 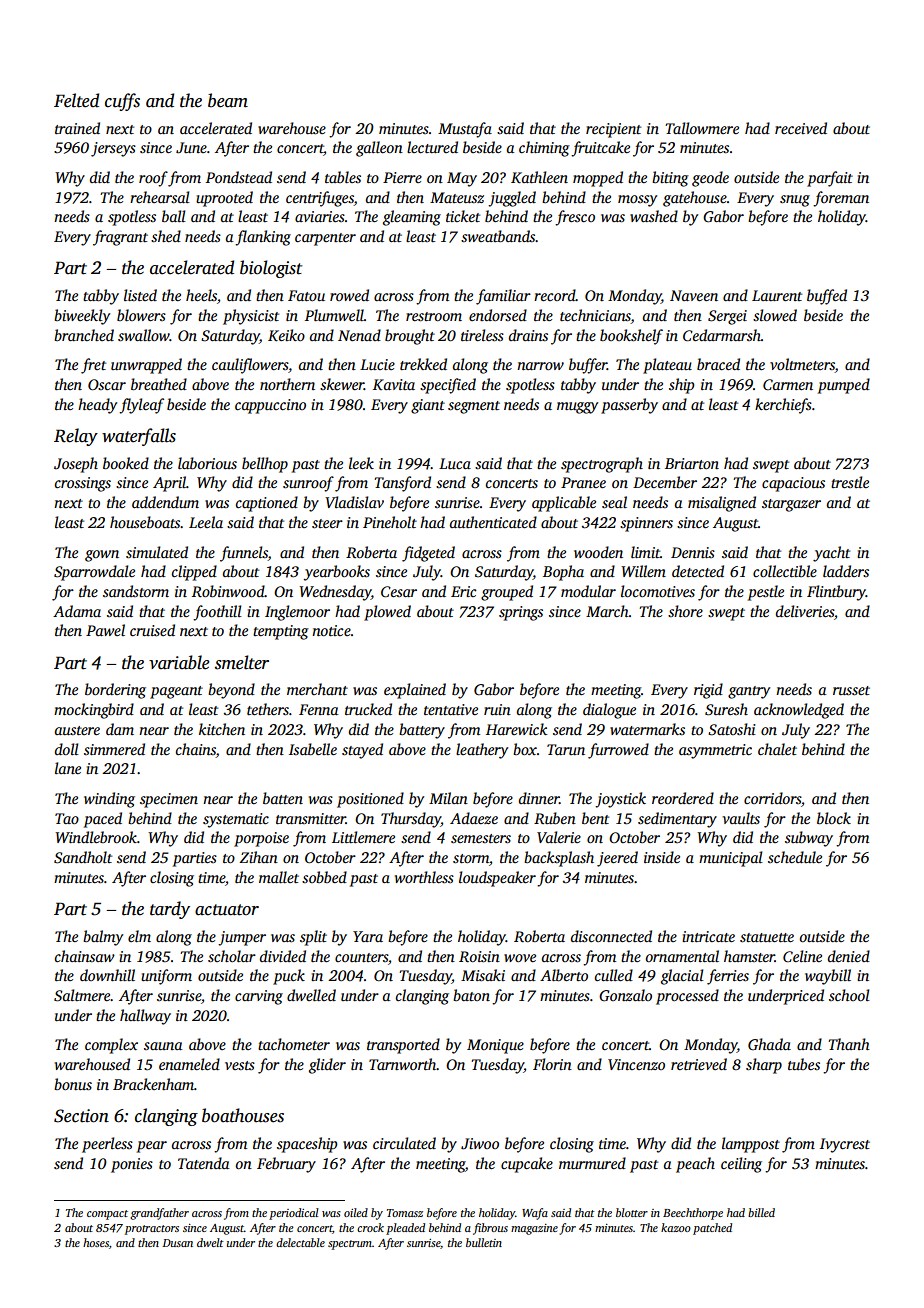 I want to click on patched, so click(x=712, y=1229).
